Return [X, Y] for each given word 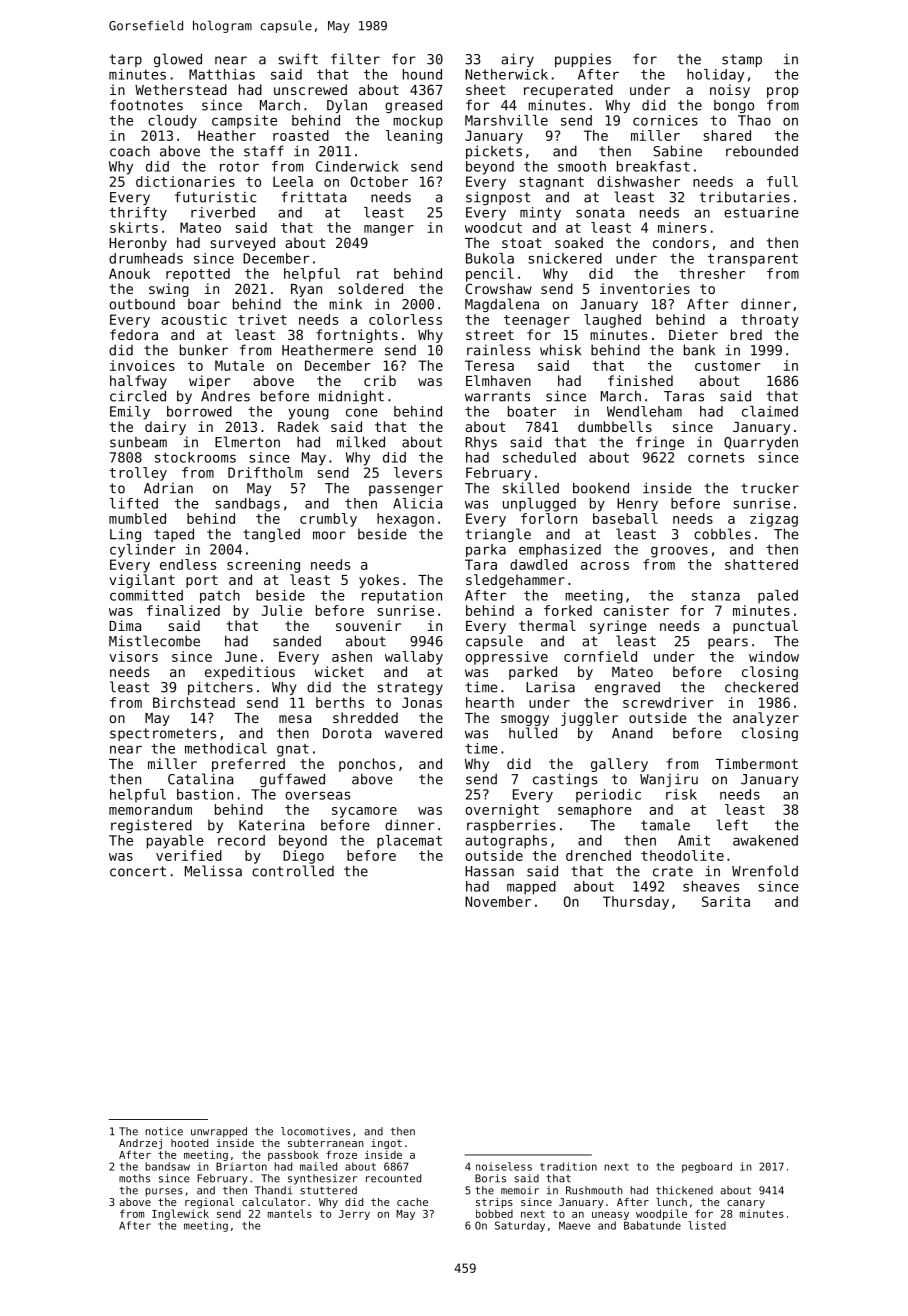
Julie [281, 610]
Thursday [636, 903]
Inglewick [180, 1214]
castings [565, 780]
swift [298, 59]
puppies [583, 60]
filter [355, 59]
